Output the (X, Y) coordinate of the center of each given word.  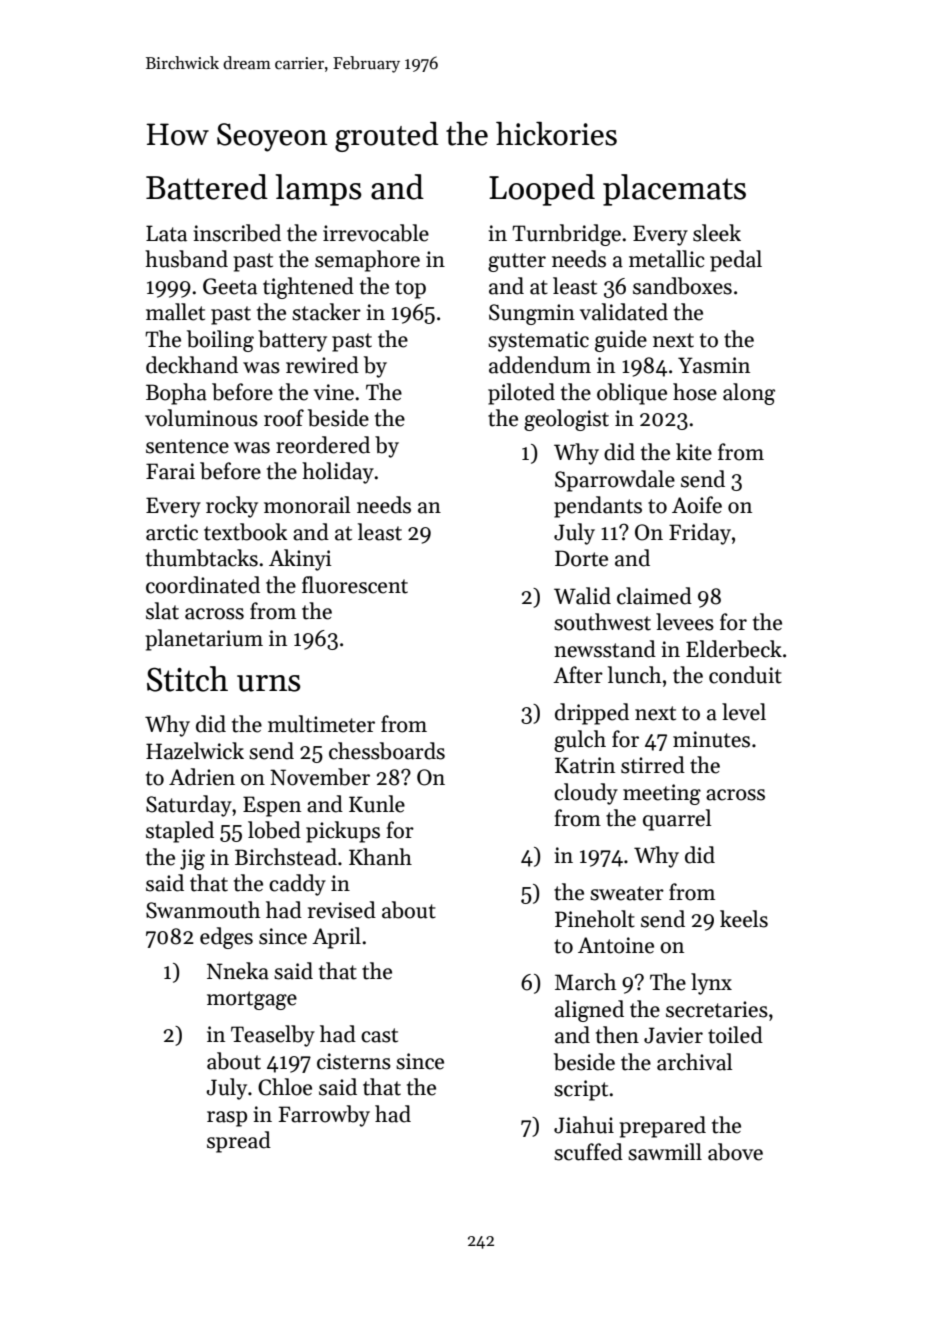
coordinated (203, 585)
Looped (542, 190)
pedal (736, 261)
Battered (207, 187)
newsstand (605, 649)
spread (239, 1142)
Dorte (581, 558)
